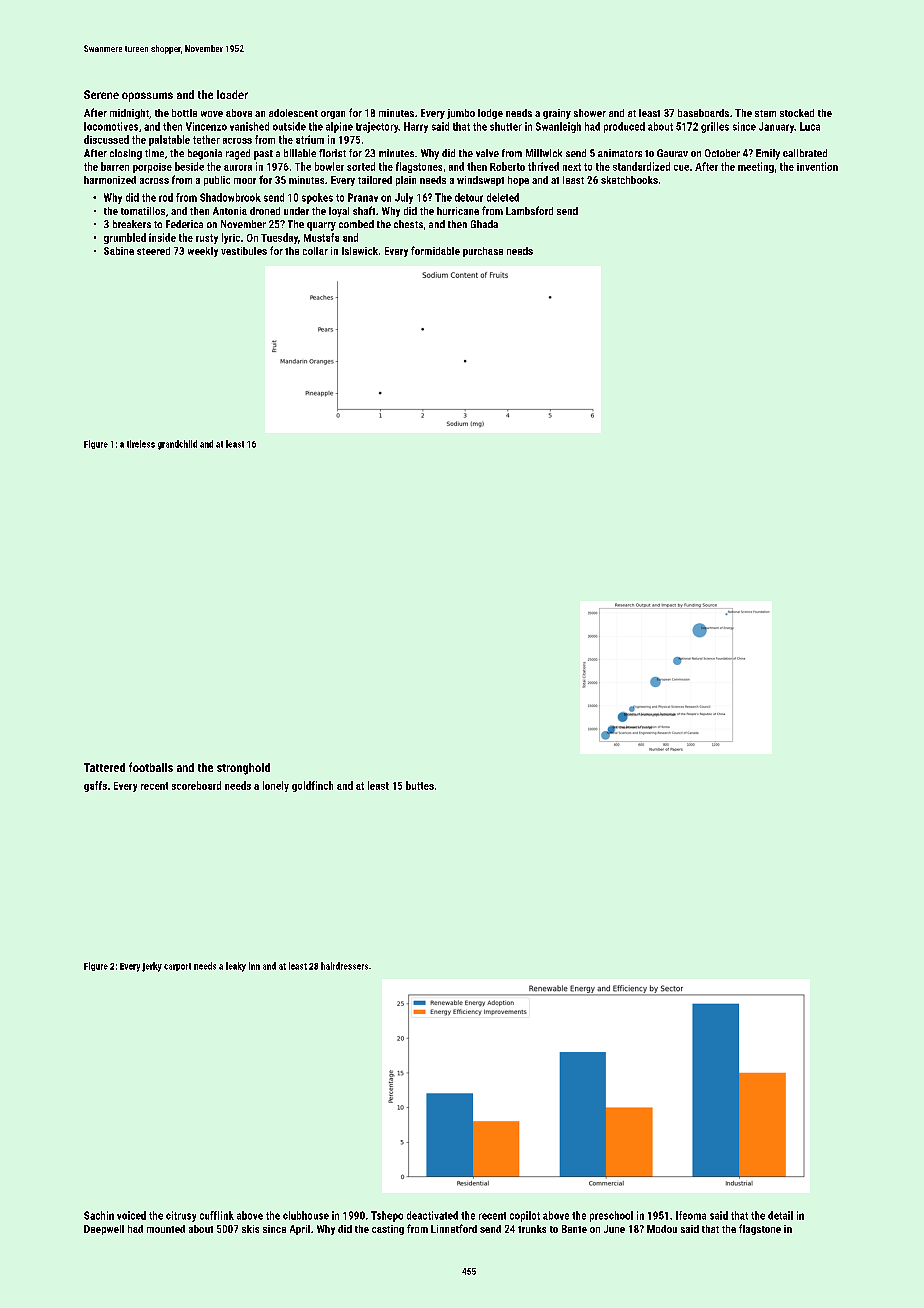 The height and width of the screenshot is (1308, 924). I want to click on buttes, so click(420, 785).
